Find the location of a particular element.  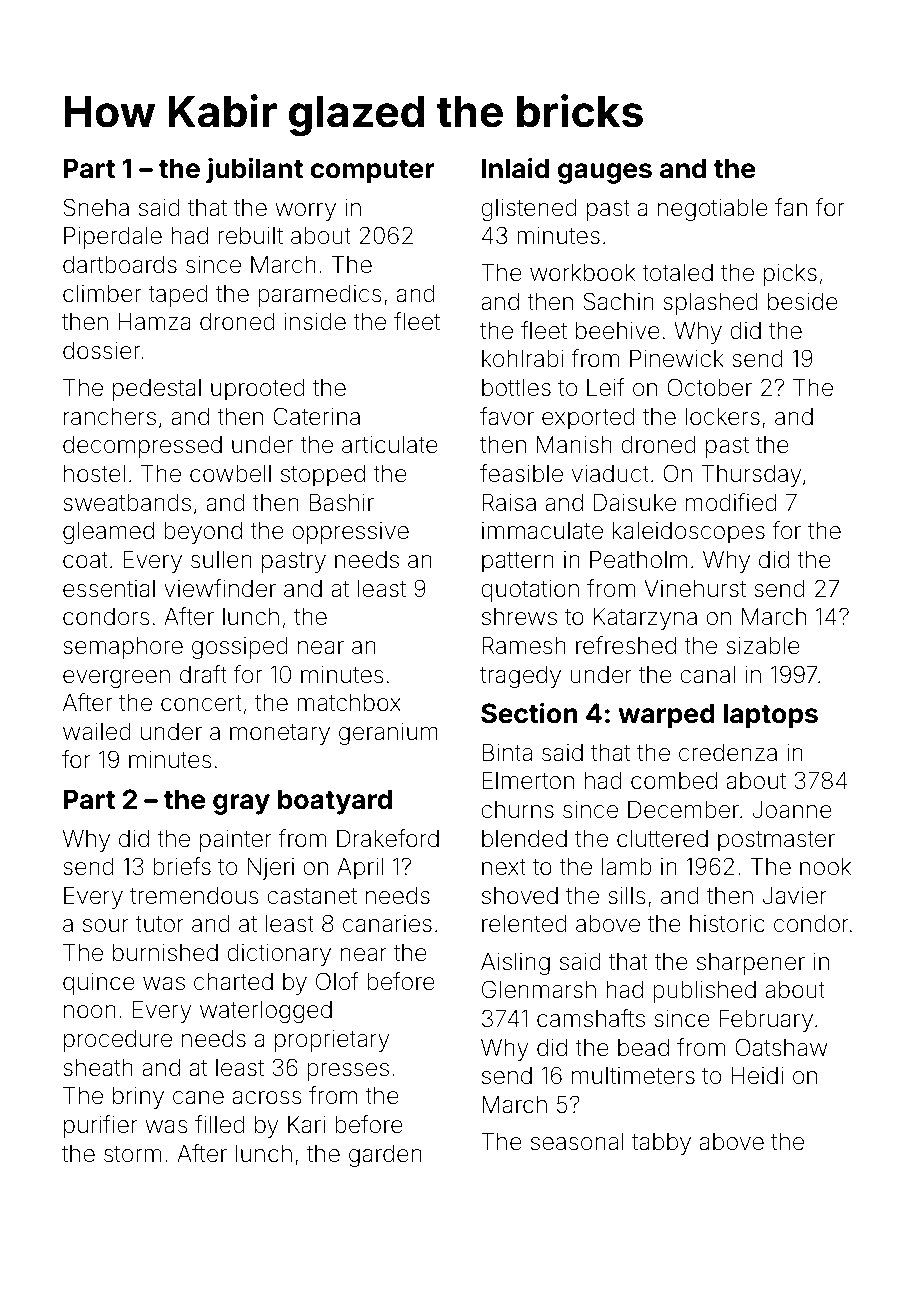

lamb is located at coordinates (627, 867).
